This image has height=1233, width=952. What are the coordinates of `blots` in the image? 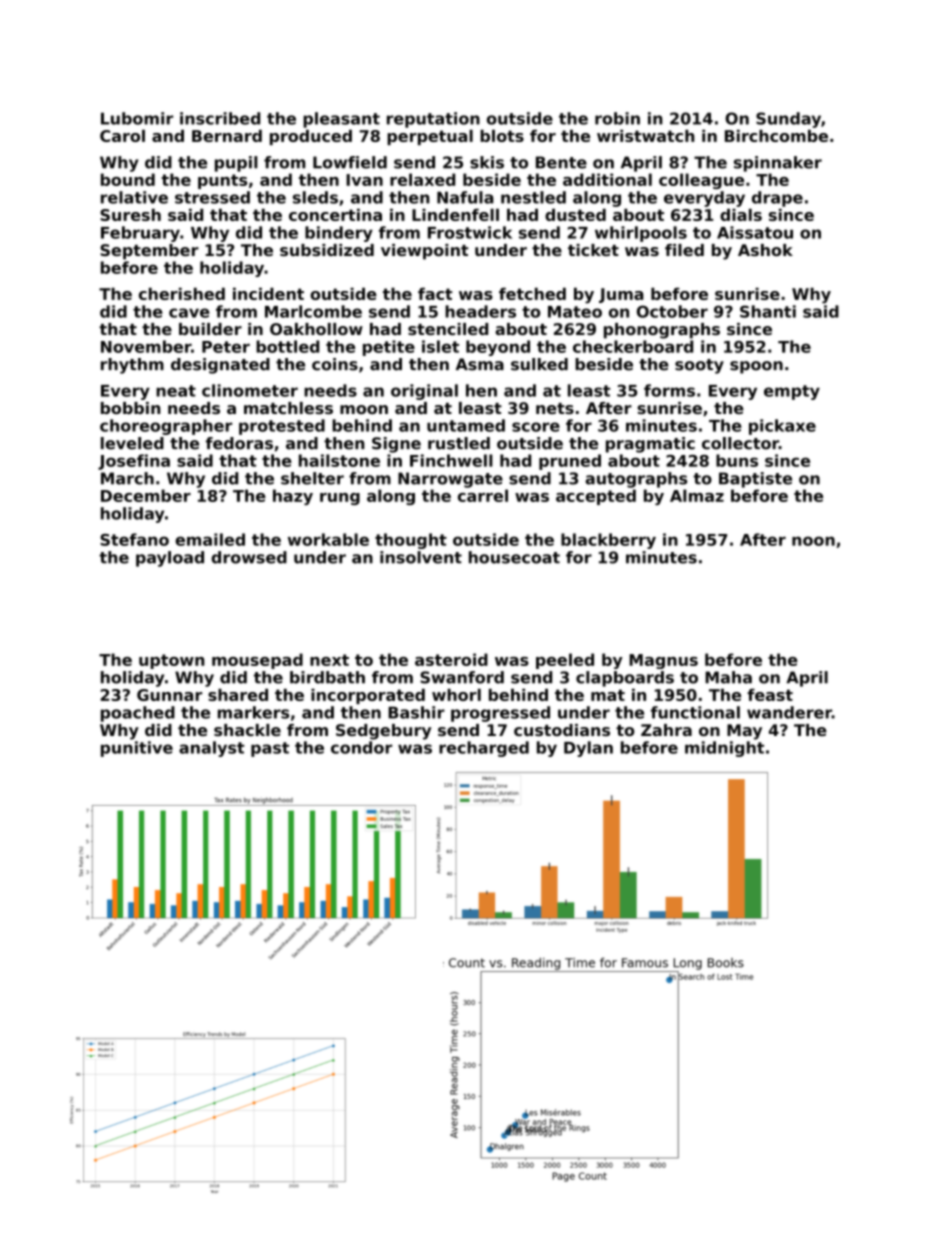 It's located at (502, 135).
